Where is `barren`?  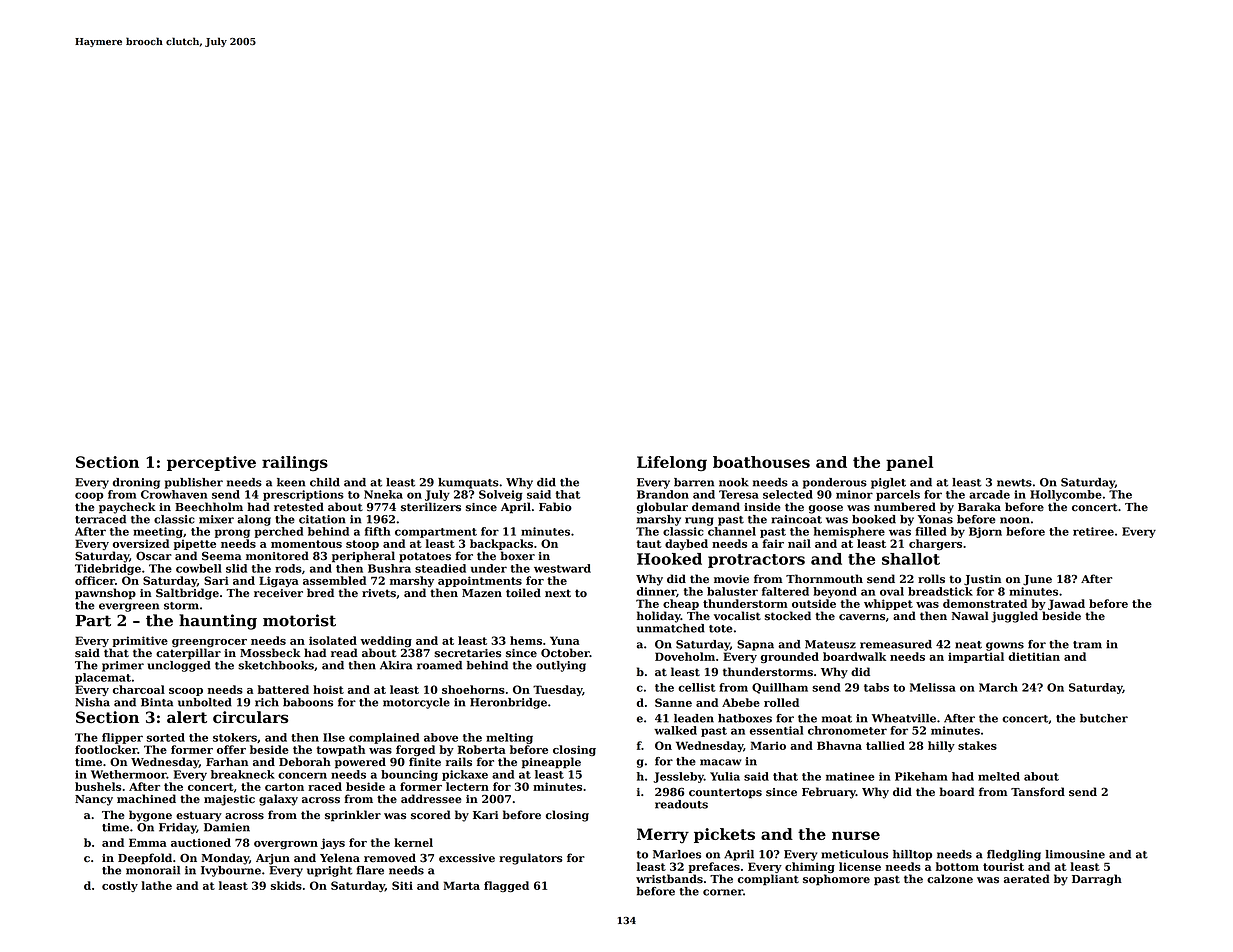
barren is located at coordinates (694, 482).
